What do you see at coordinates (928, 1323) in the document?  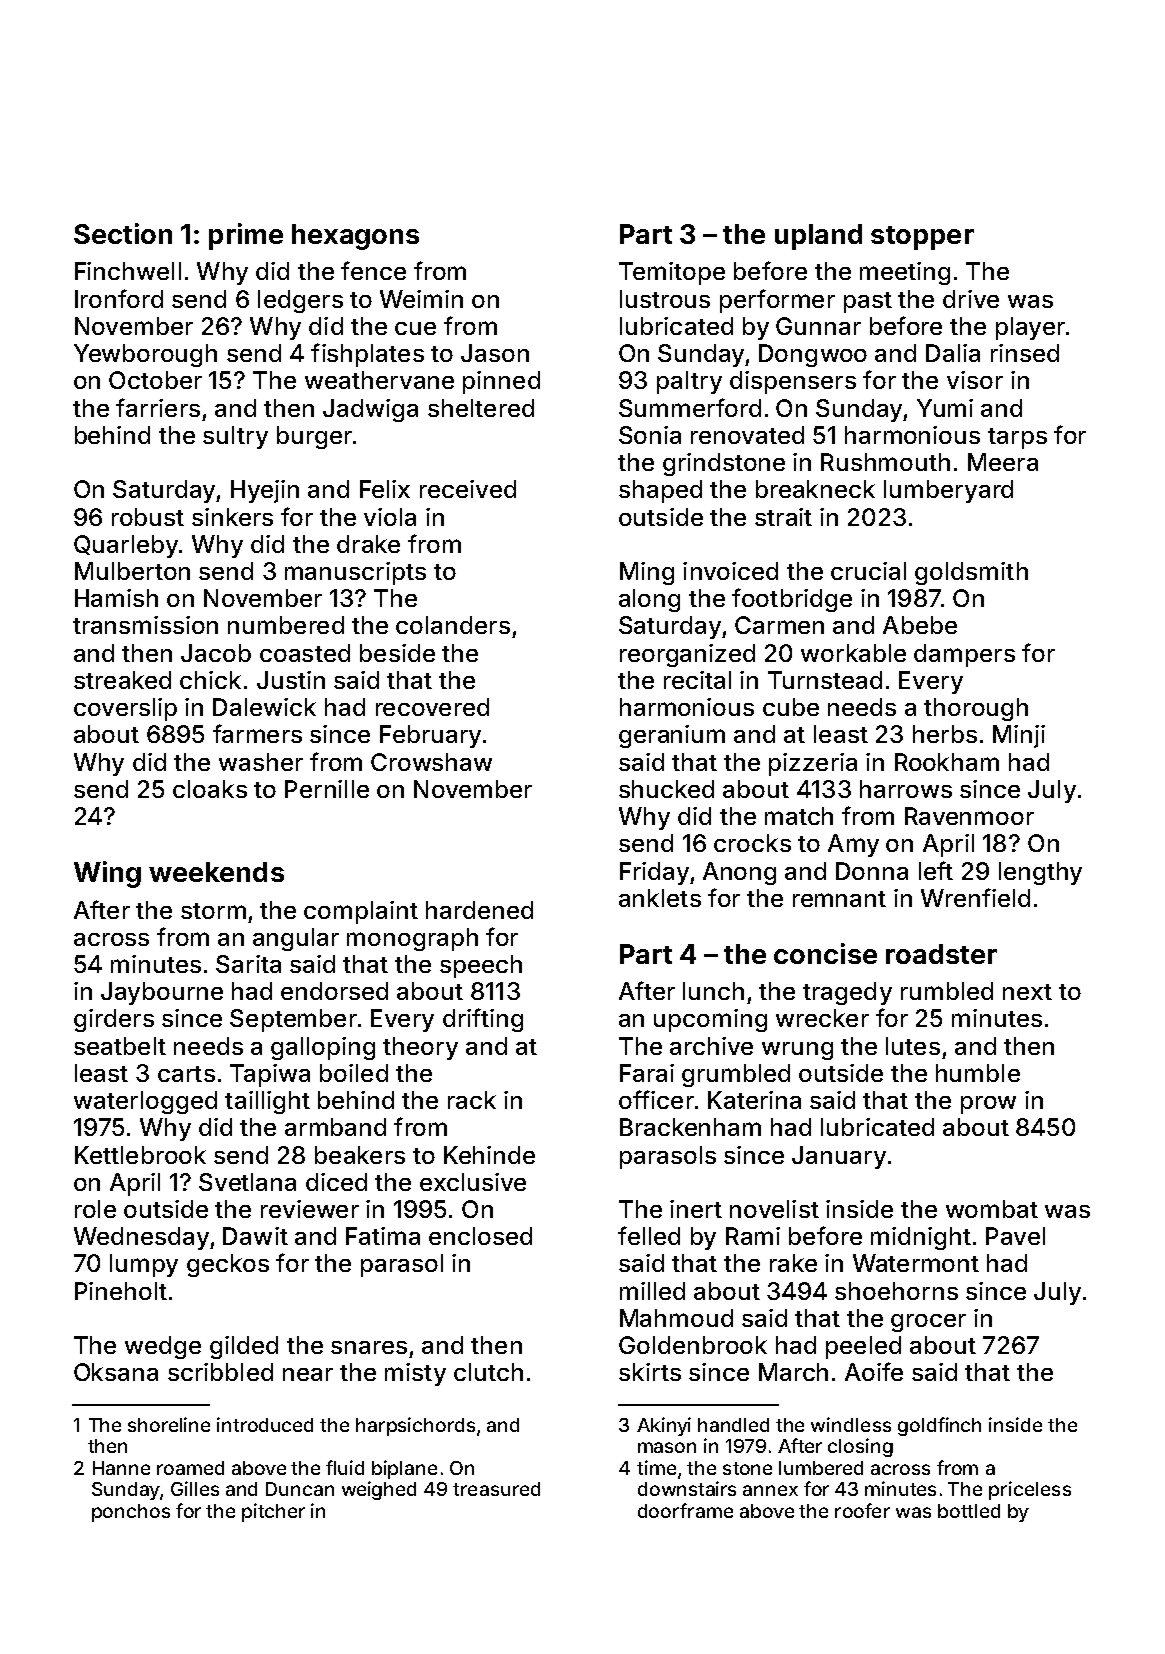 I see `grocer` at bounding box center [928, 1323].
